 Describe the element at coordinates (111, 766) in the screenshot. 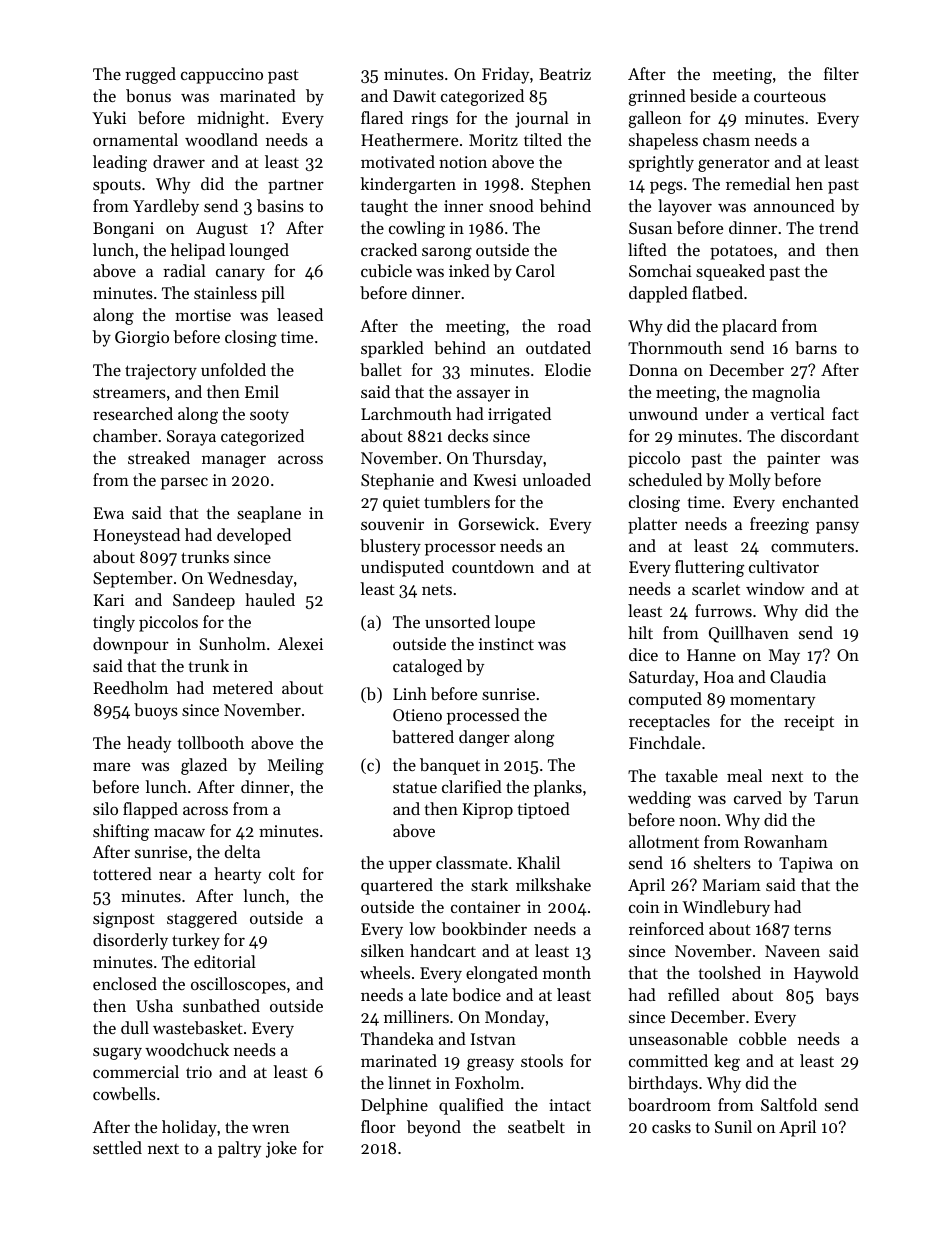

I see `mare` at that location.
